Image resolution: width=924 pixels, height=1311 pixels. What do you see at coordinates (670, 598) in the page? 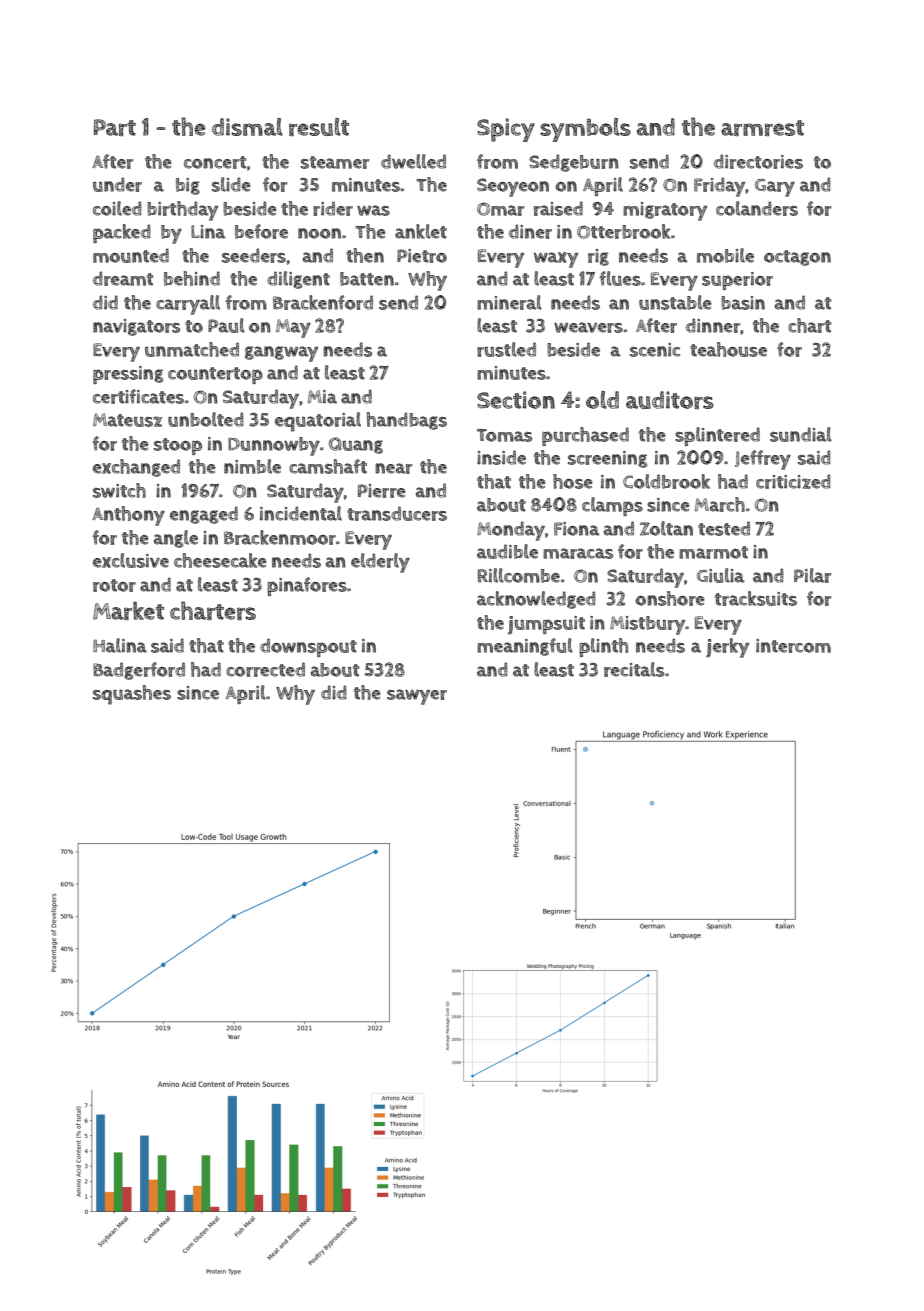
I see `onshore` at bounding box center [670, 598].
